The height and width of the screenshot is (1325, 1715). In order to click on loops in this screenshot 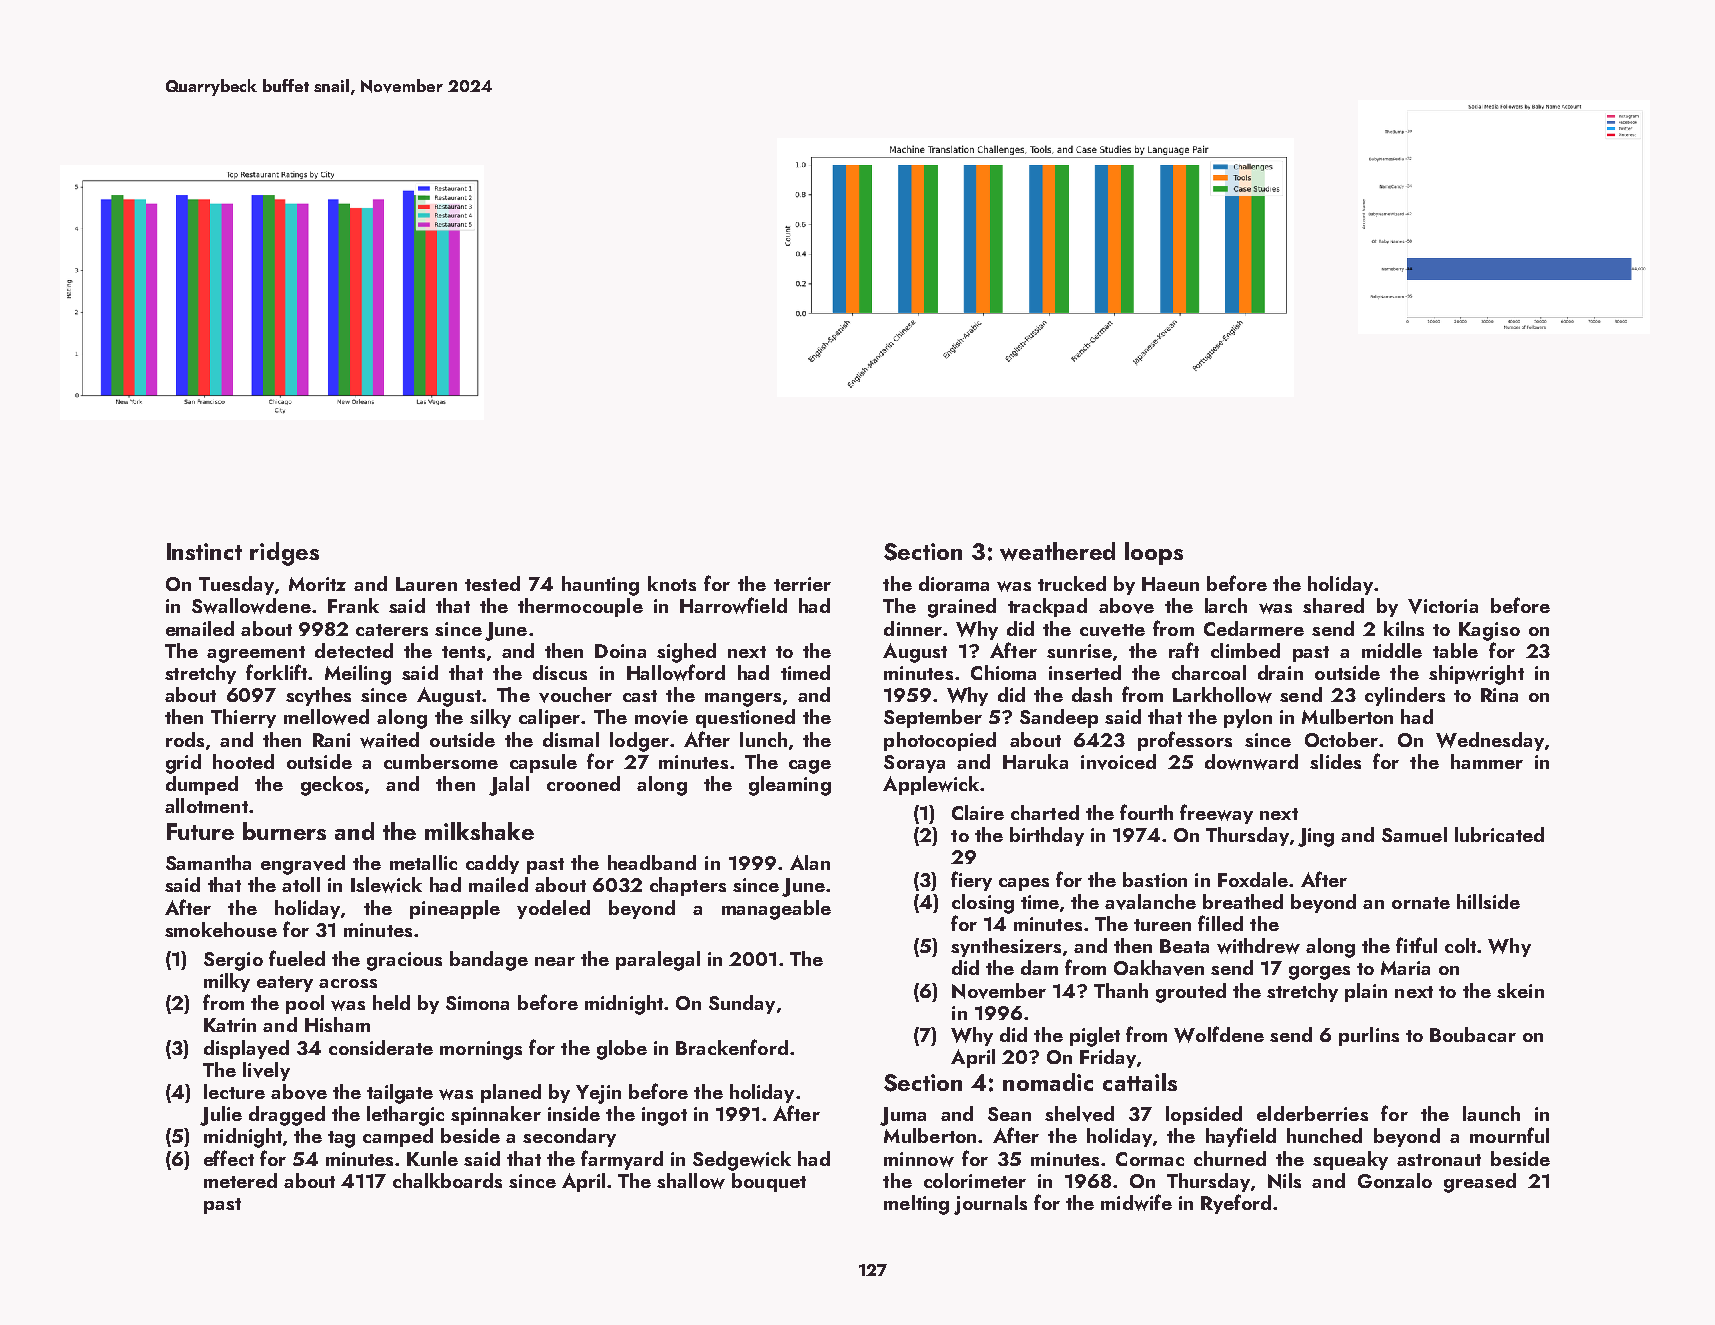, I will do `click(1154, 553)`.
